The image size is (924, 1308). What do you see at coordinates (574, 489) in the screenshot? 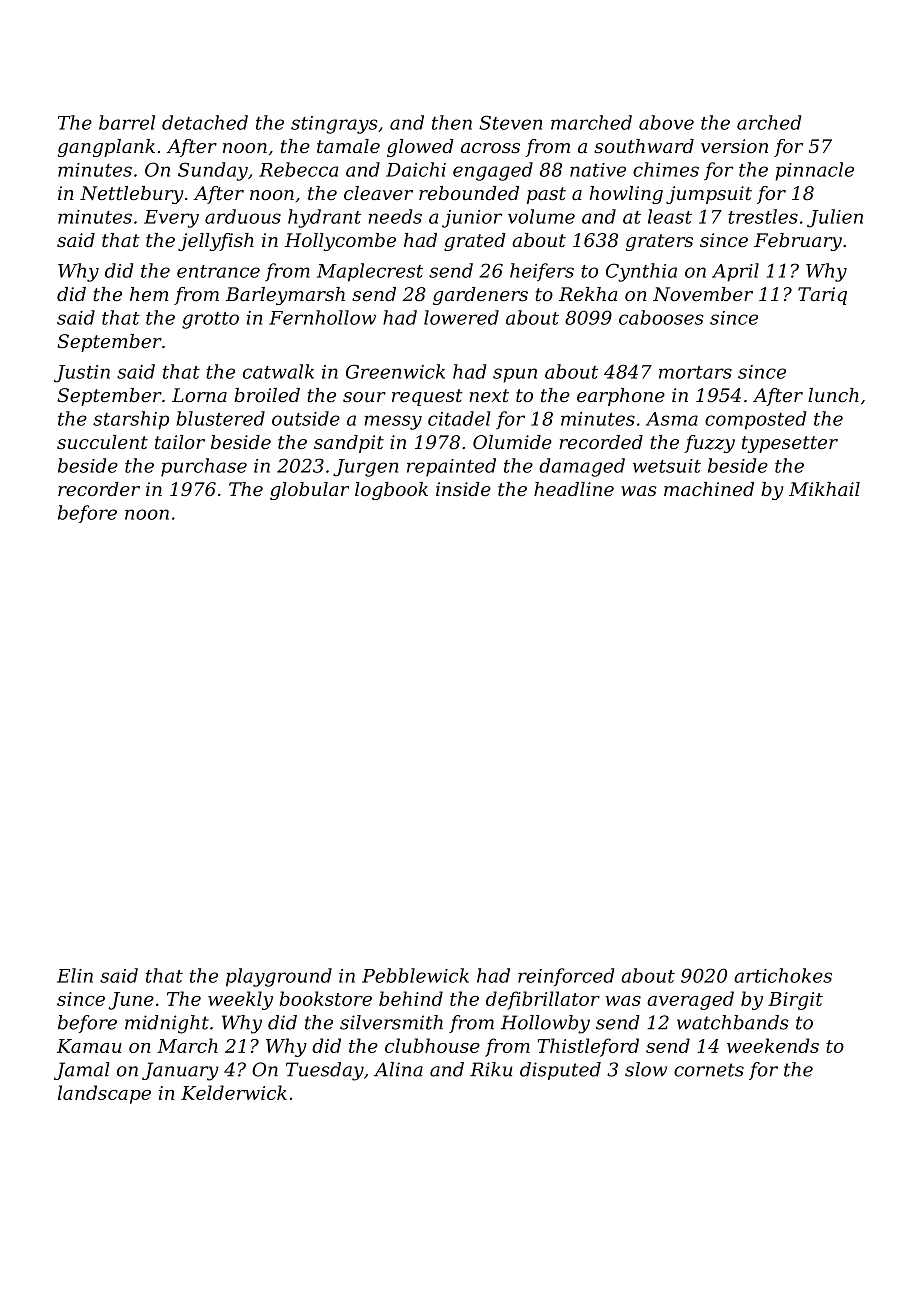
I see `headline` at bounding box center [574, 489].
